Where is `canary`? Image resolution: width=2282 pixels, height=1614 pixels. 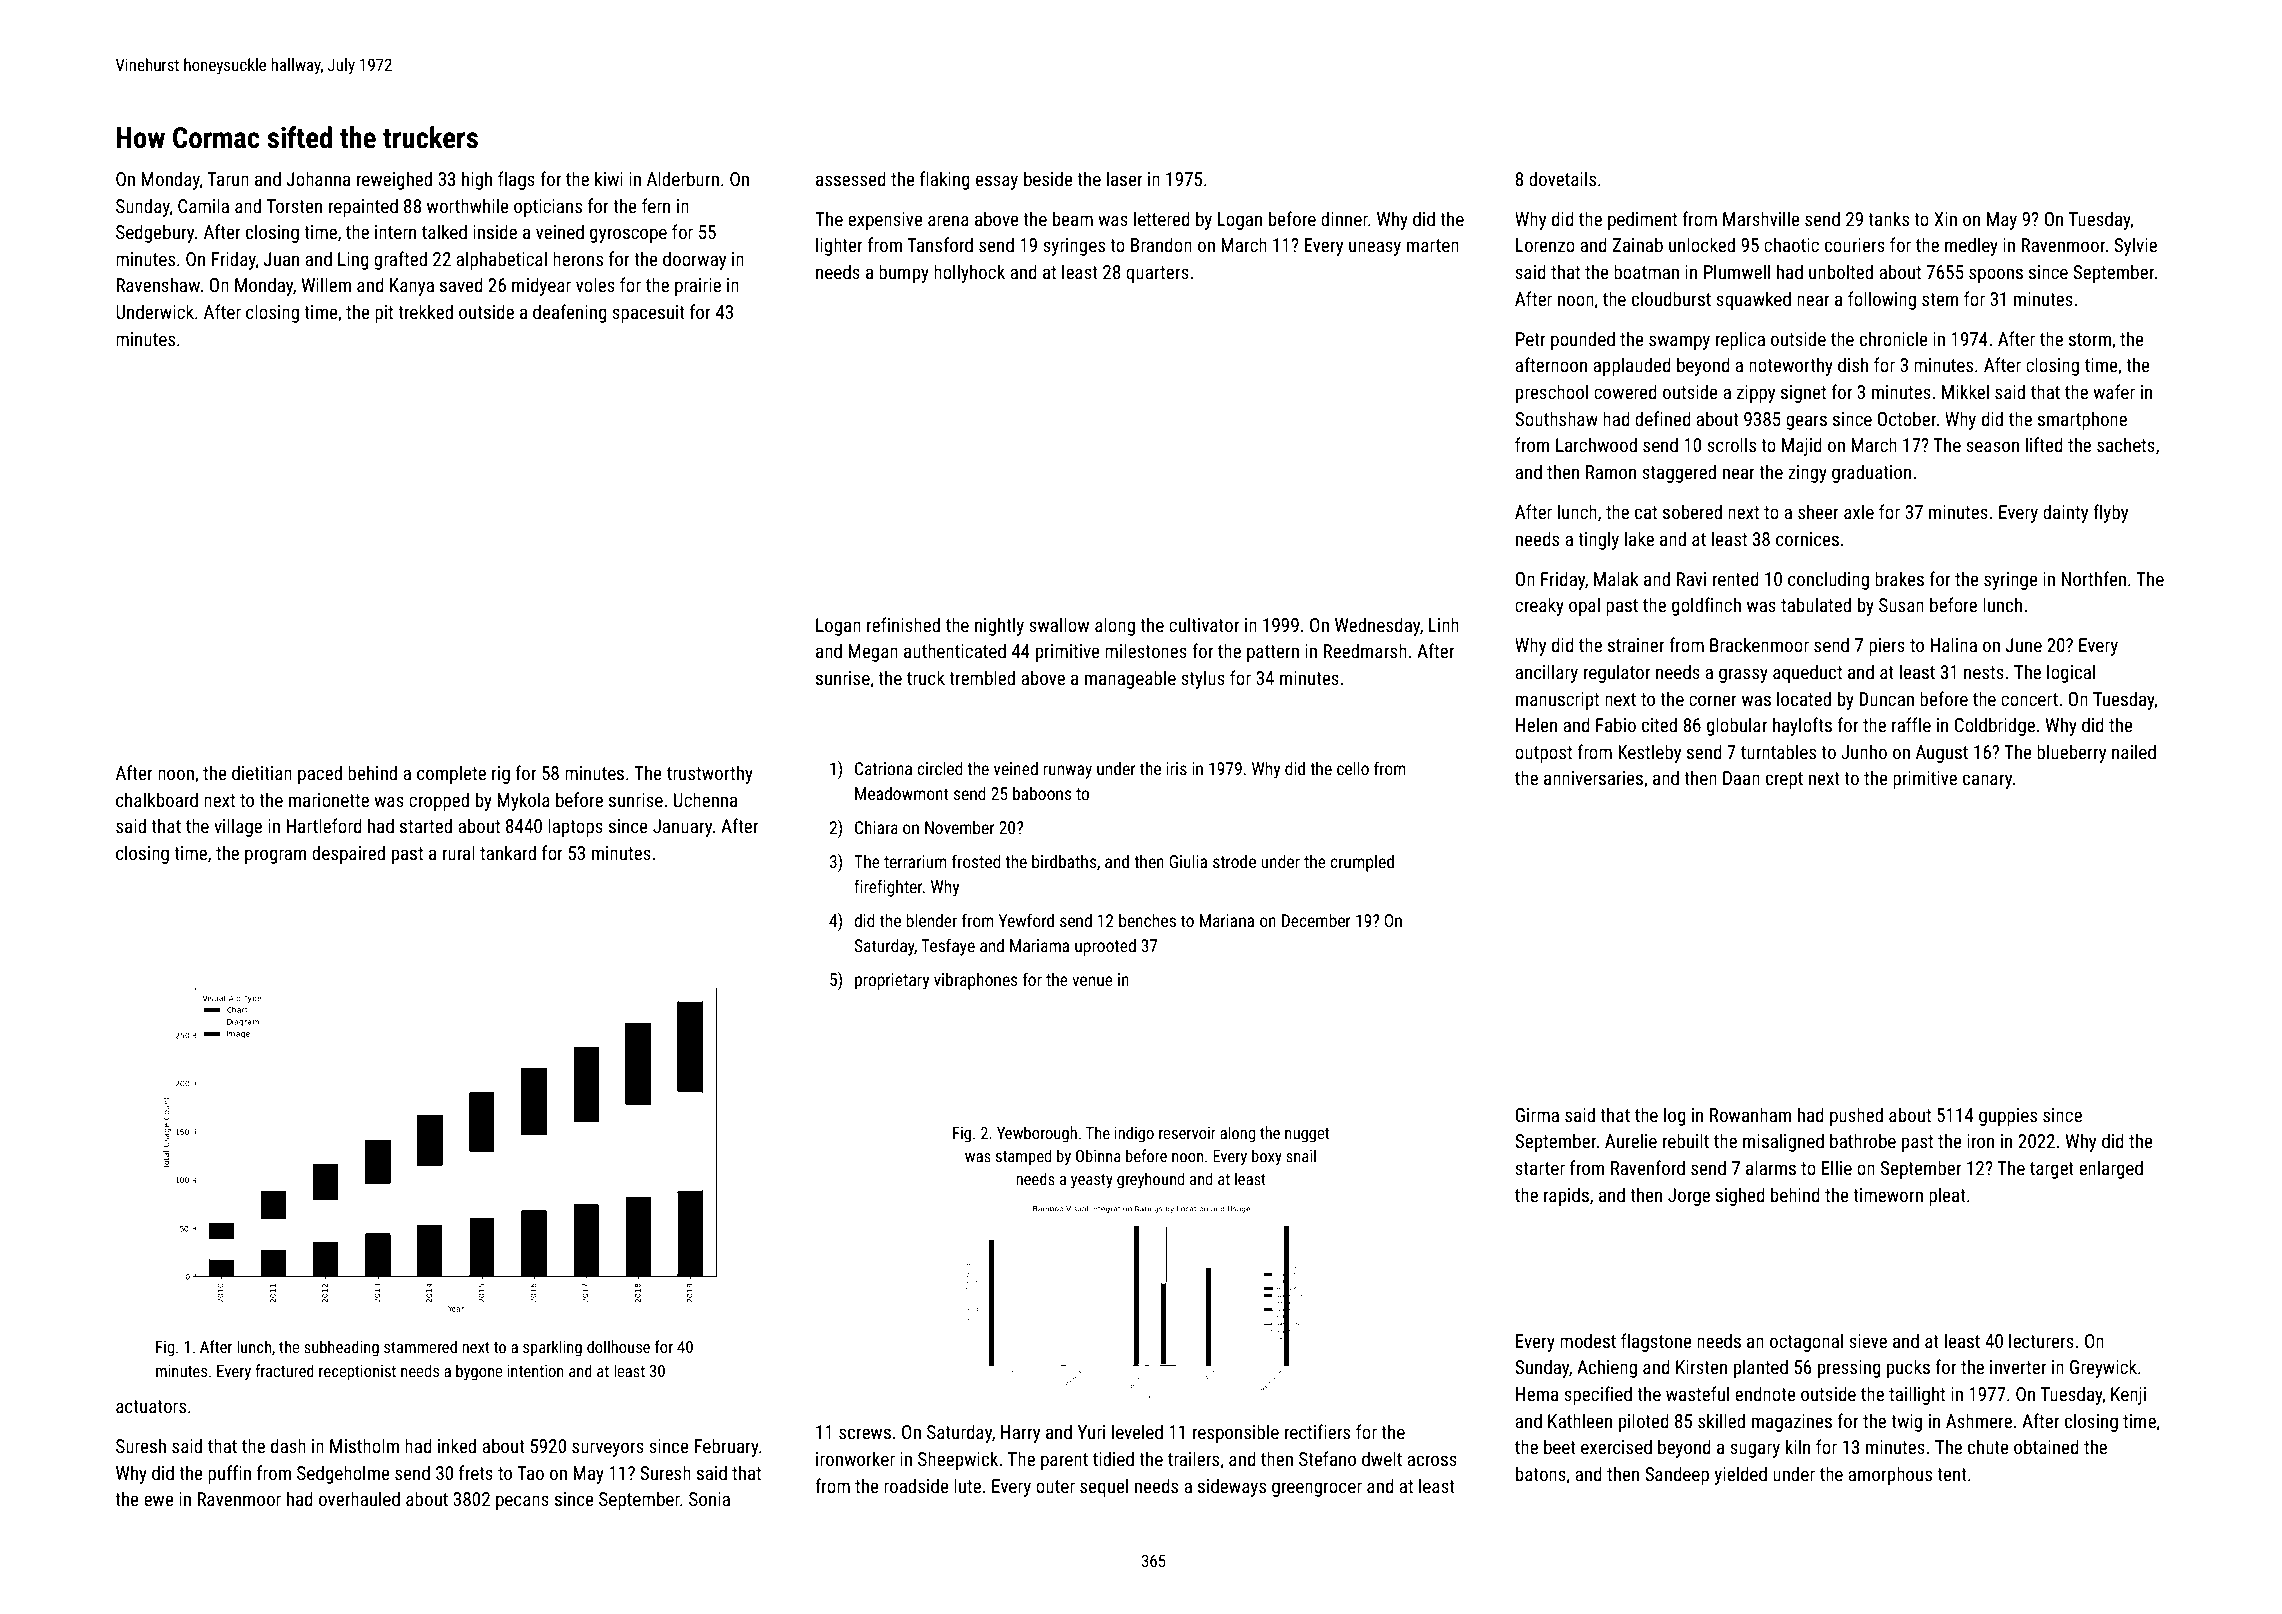 canary is located at coordinates (1987, 781).
